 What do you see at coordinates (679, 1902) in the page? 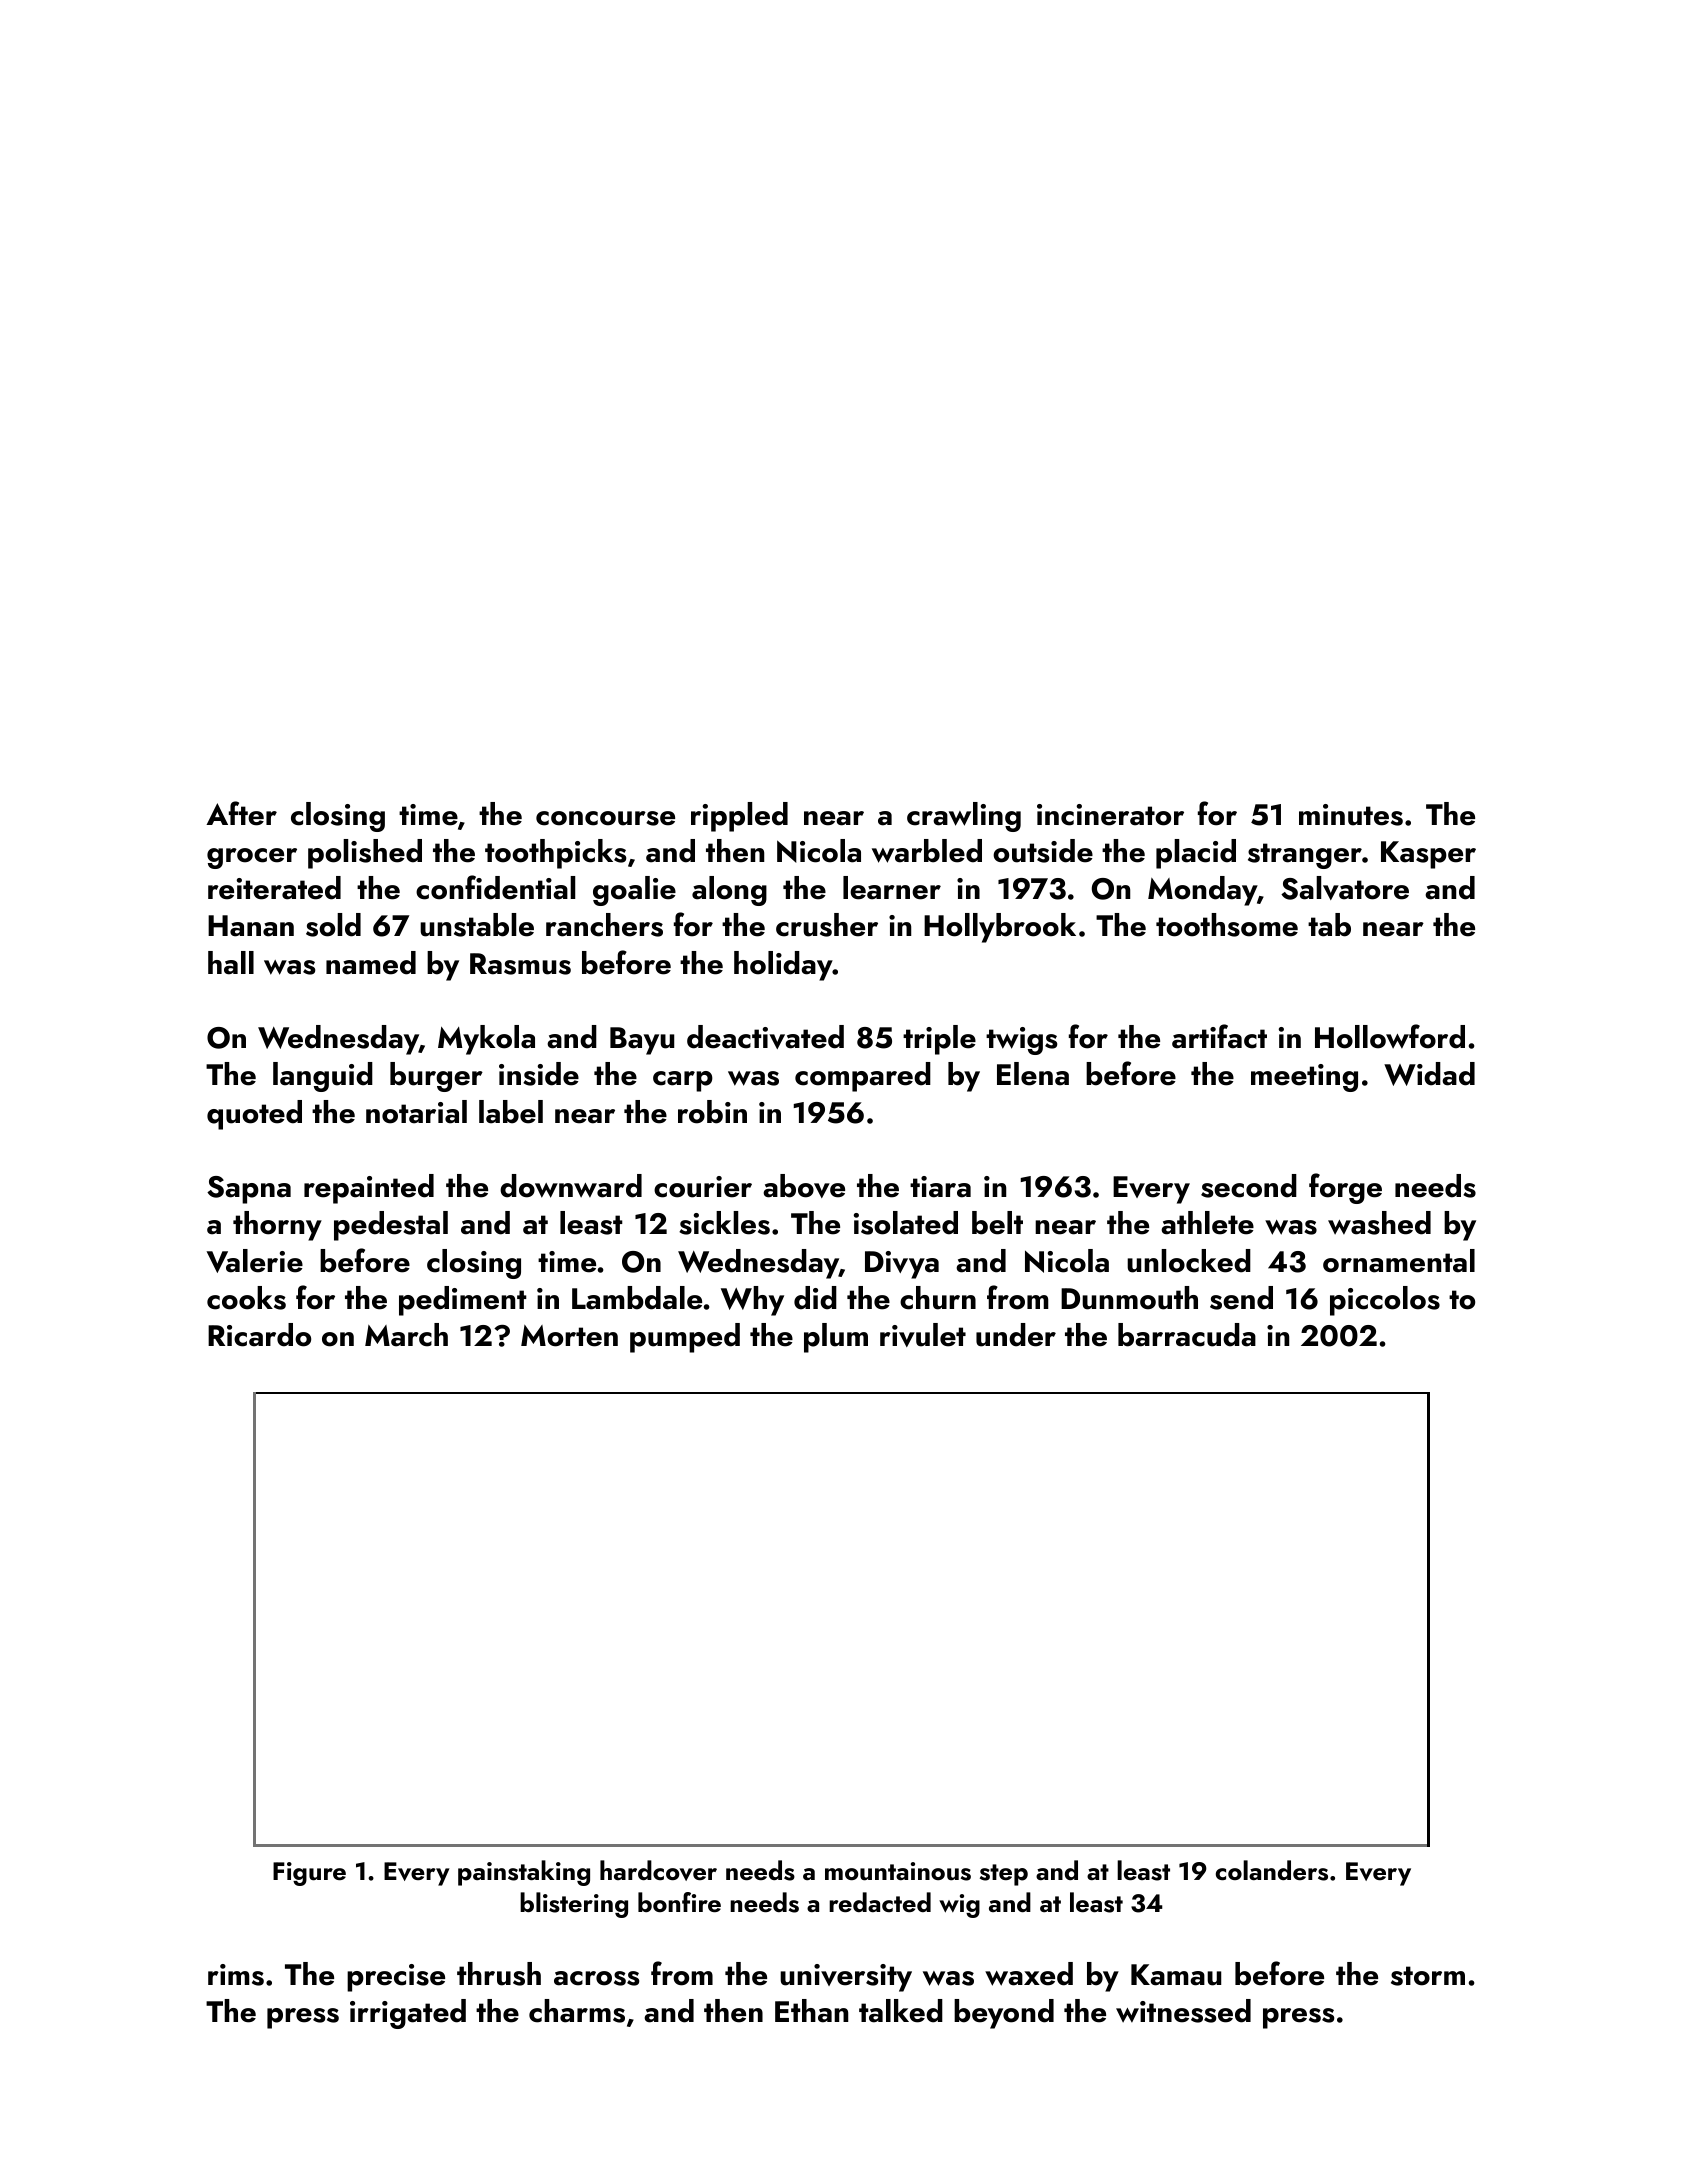
I see `bonfire` at bounding box center [679, 1902].
